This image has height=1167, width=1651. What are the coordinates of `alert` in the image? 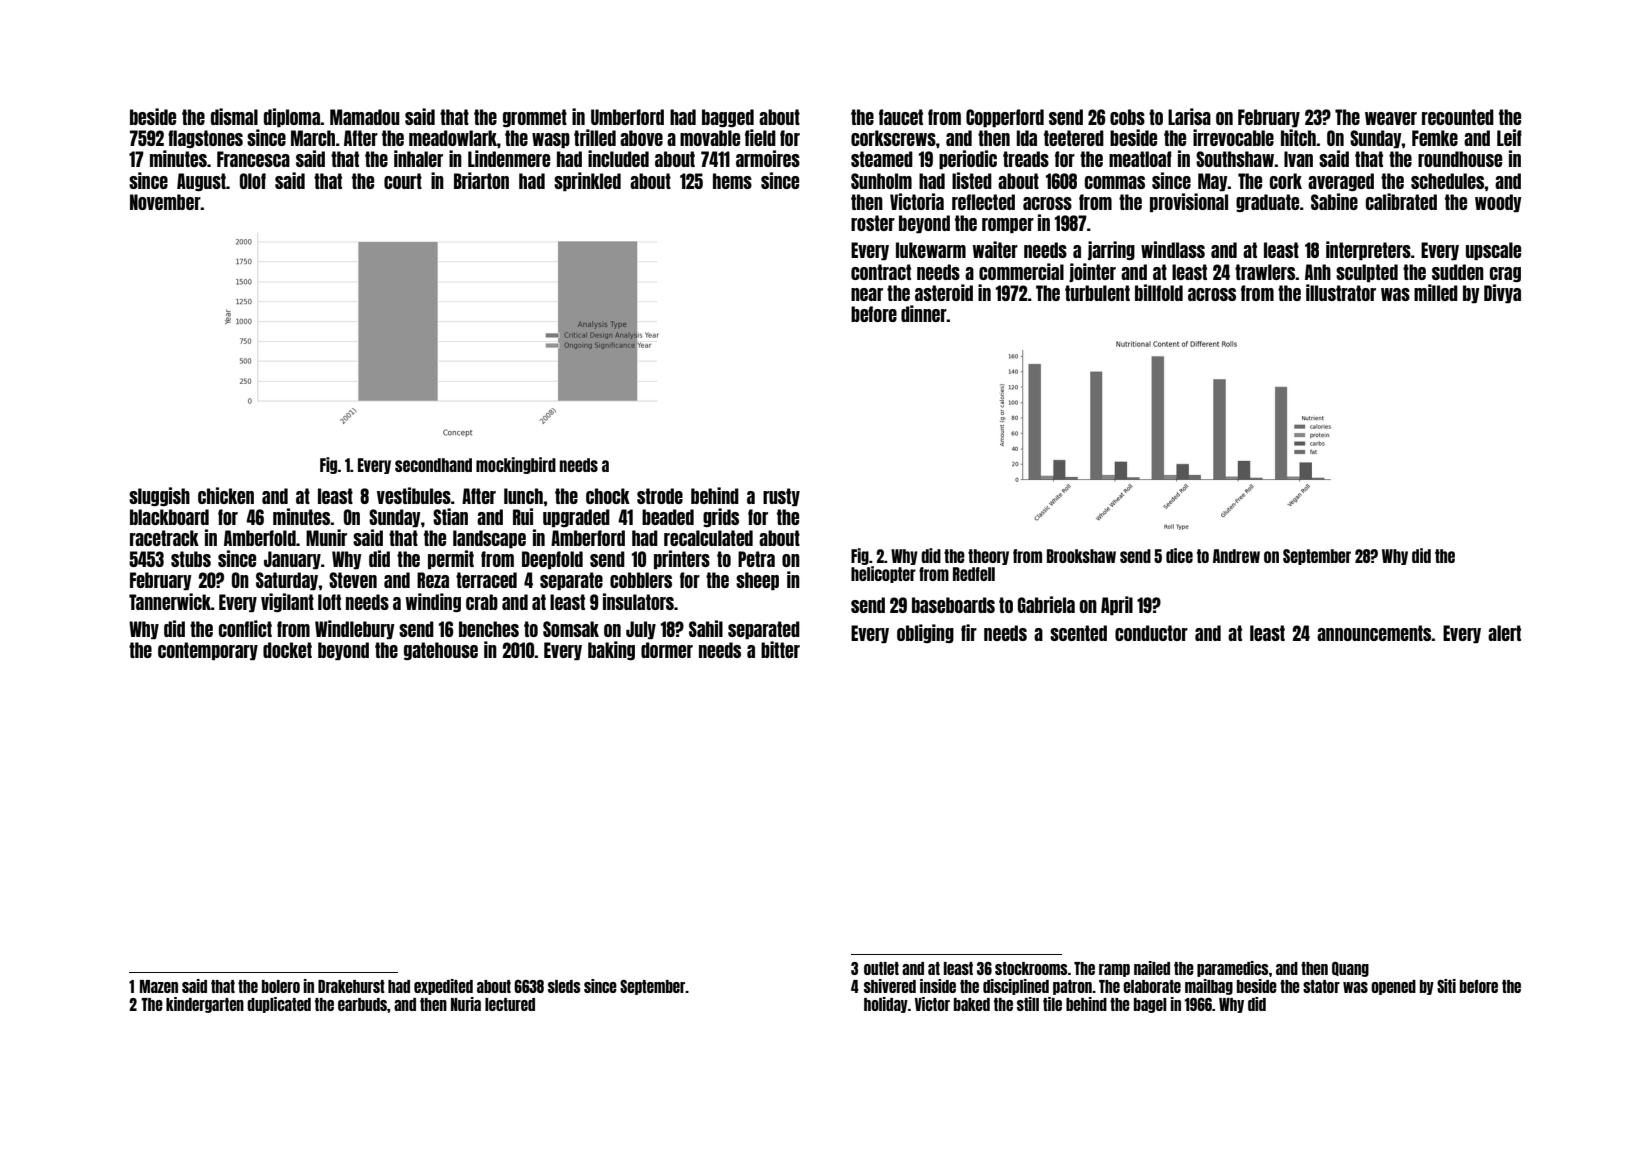 It's located at (1504, 633).
